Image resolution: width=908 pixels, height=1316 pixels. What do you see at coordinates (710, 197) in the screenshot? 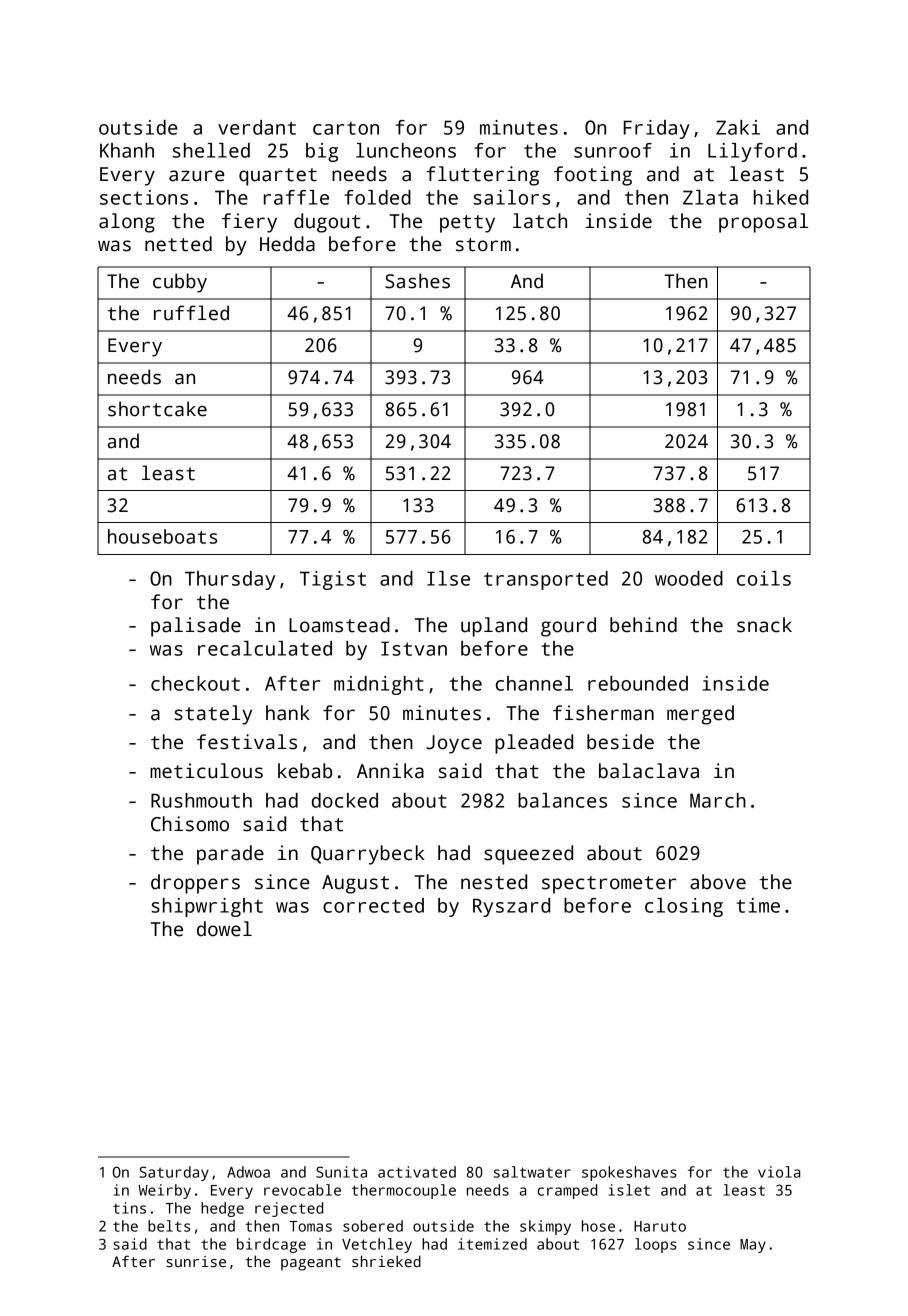
I see `Zlata` at bounding box center [710, 197].
